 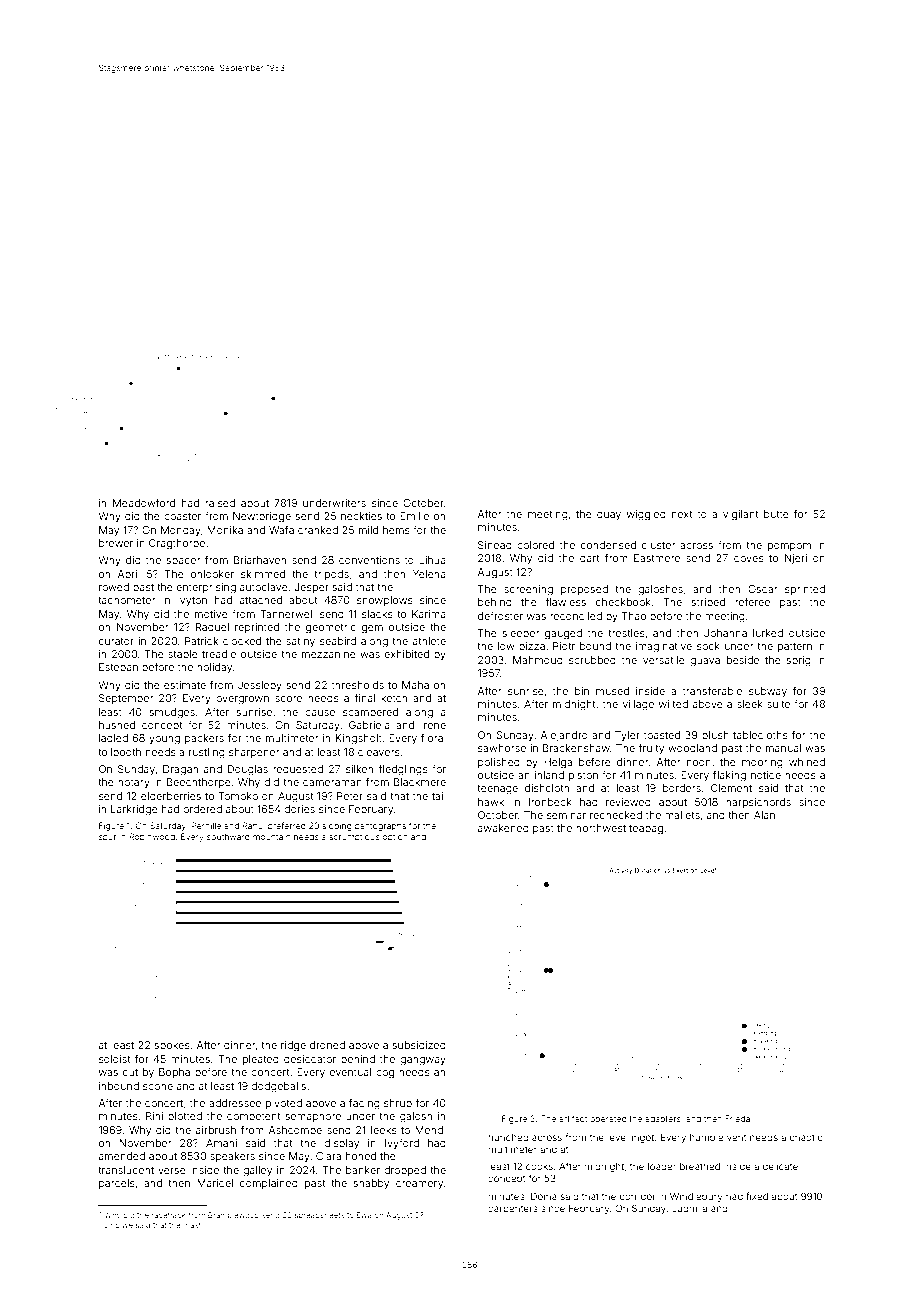 I want to click on southward, so click(x=228, y=836).
